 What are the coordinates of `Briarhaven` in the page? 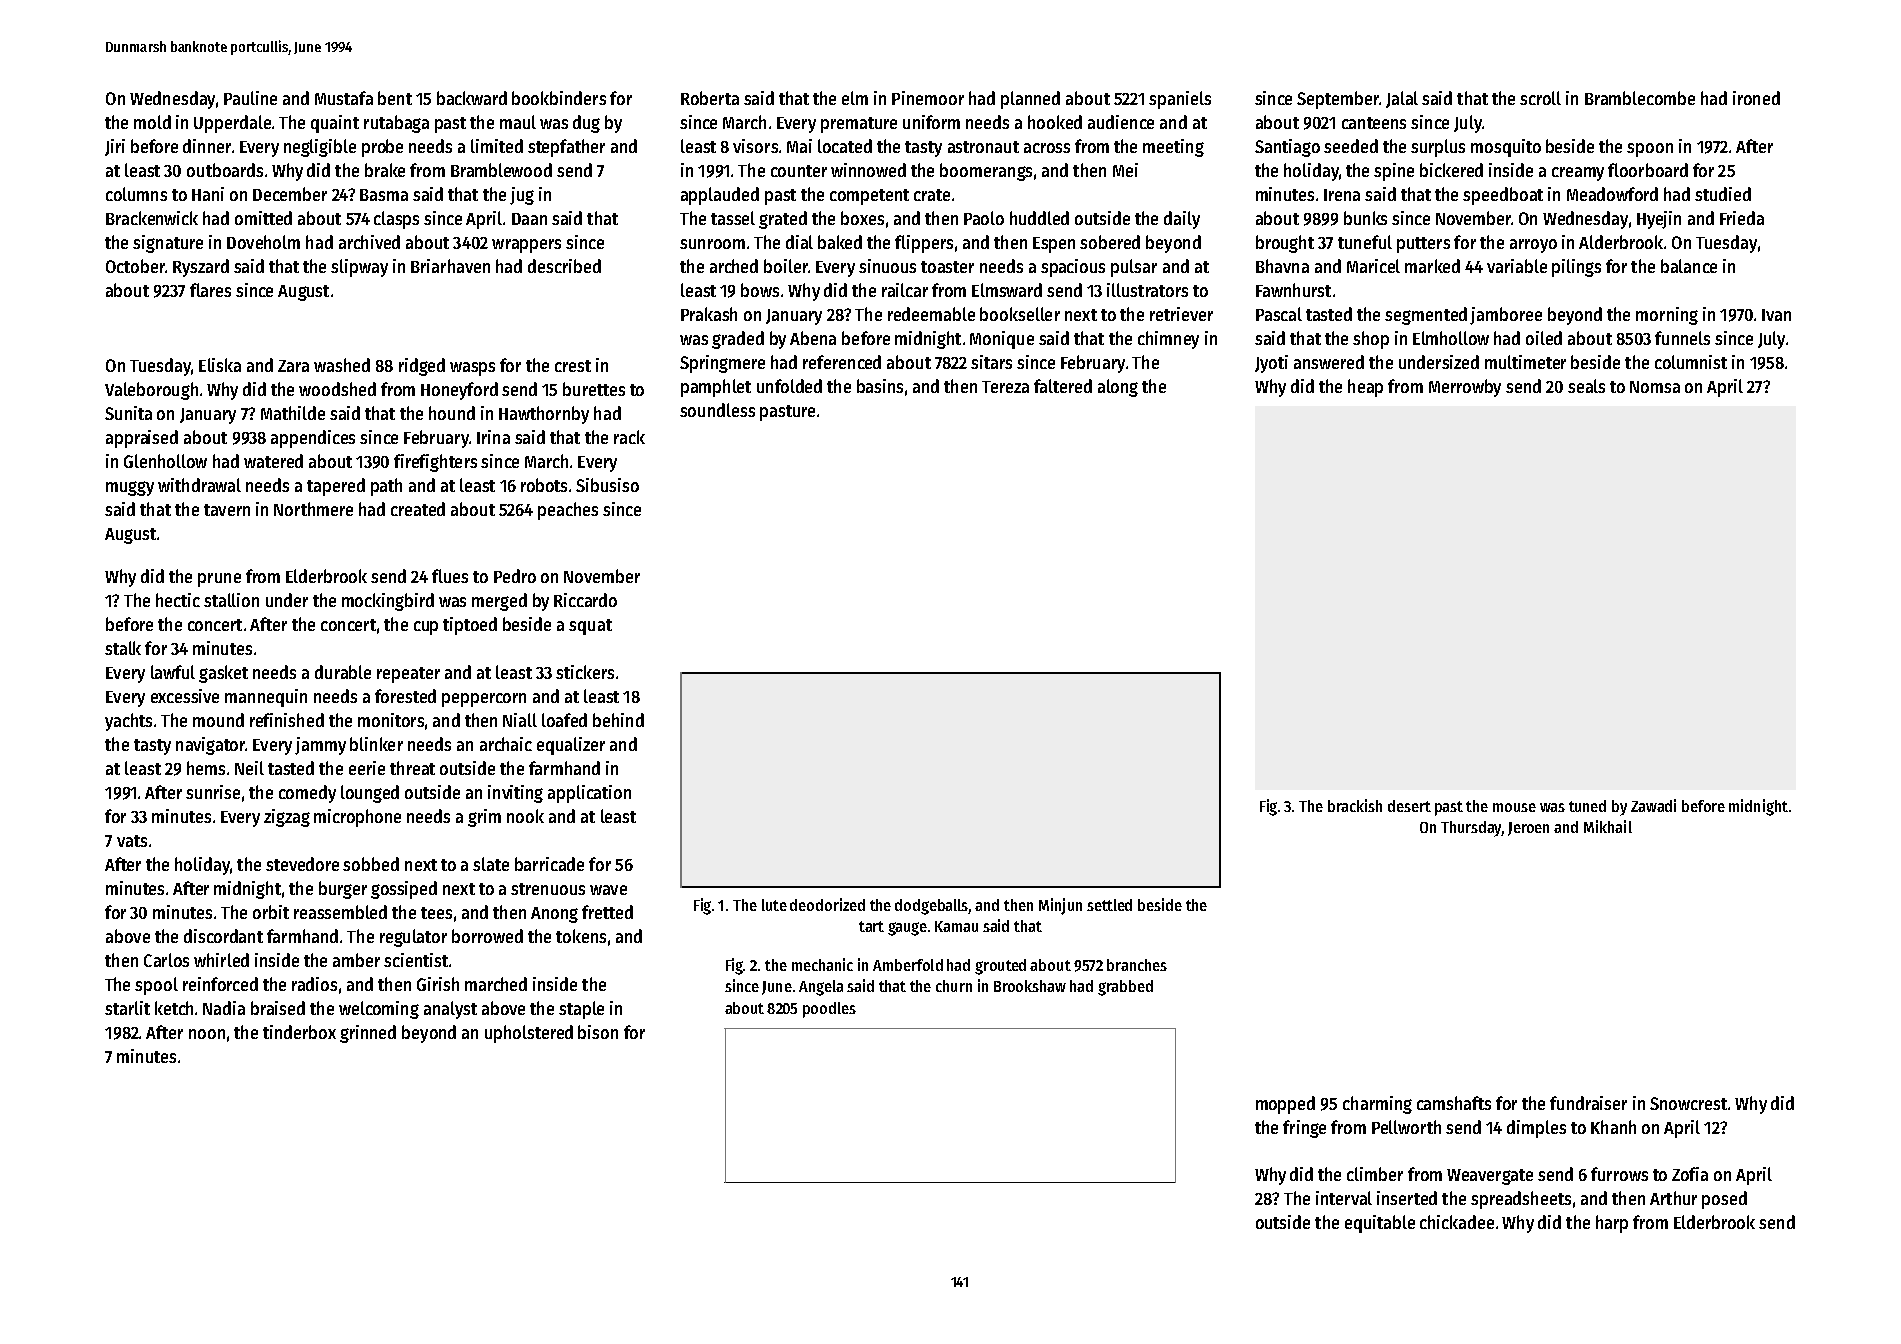 It's located at (450, 266).
